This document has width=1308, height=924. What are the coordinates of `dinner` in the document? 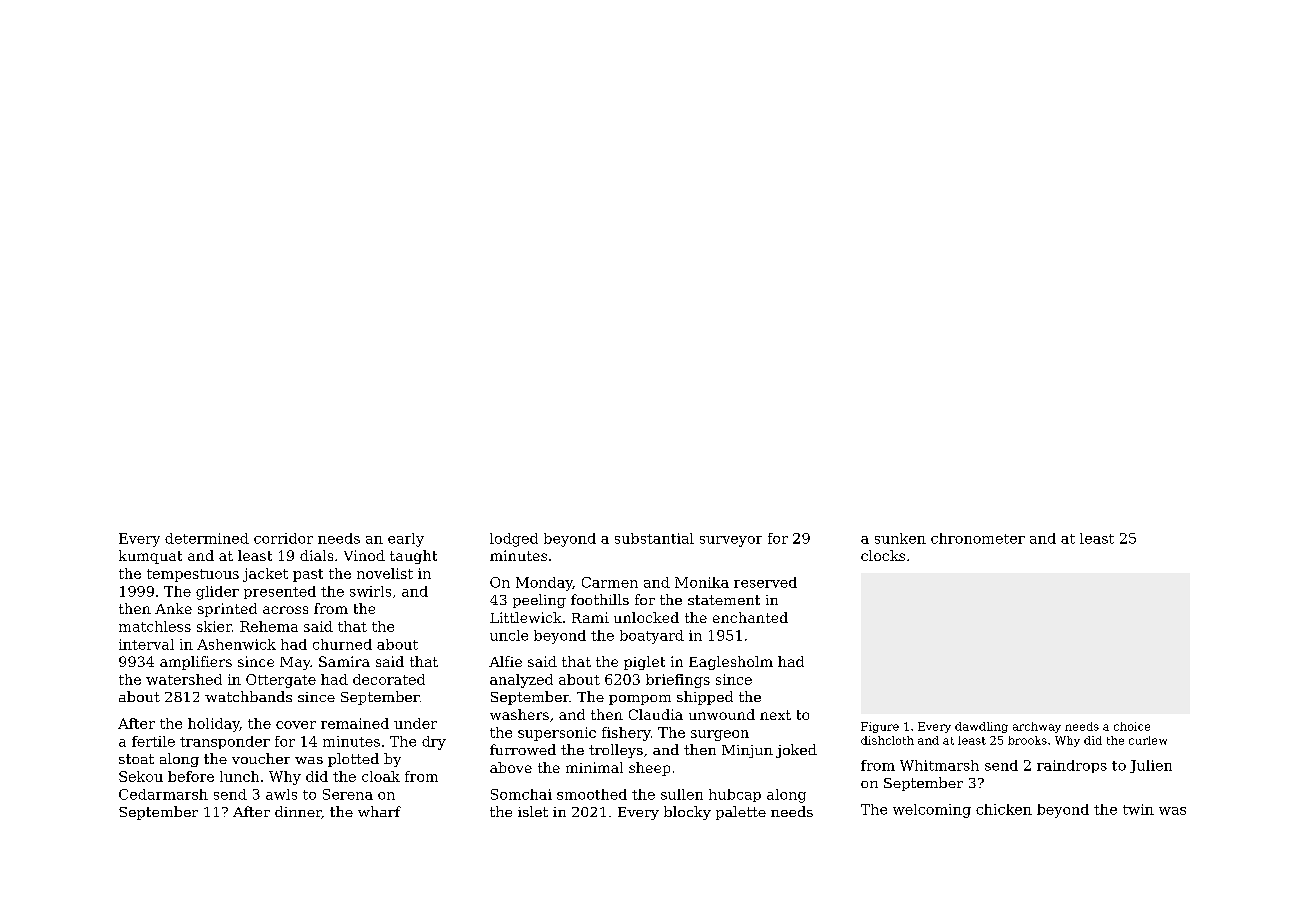 It's located at (298, 812).
